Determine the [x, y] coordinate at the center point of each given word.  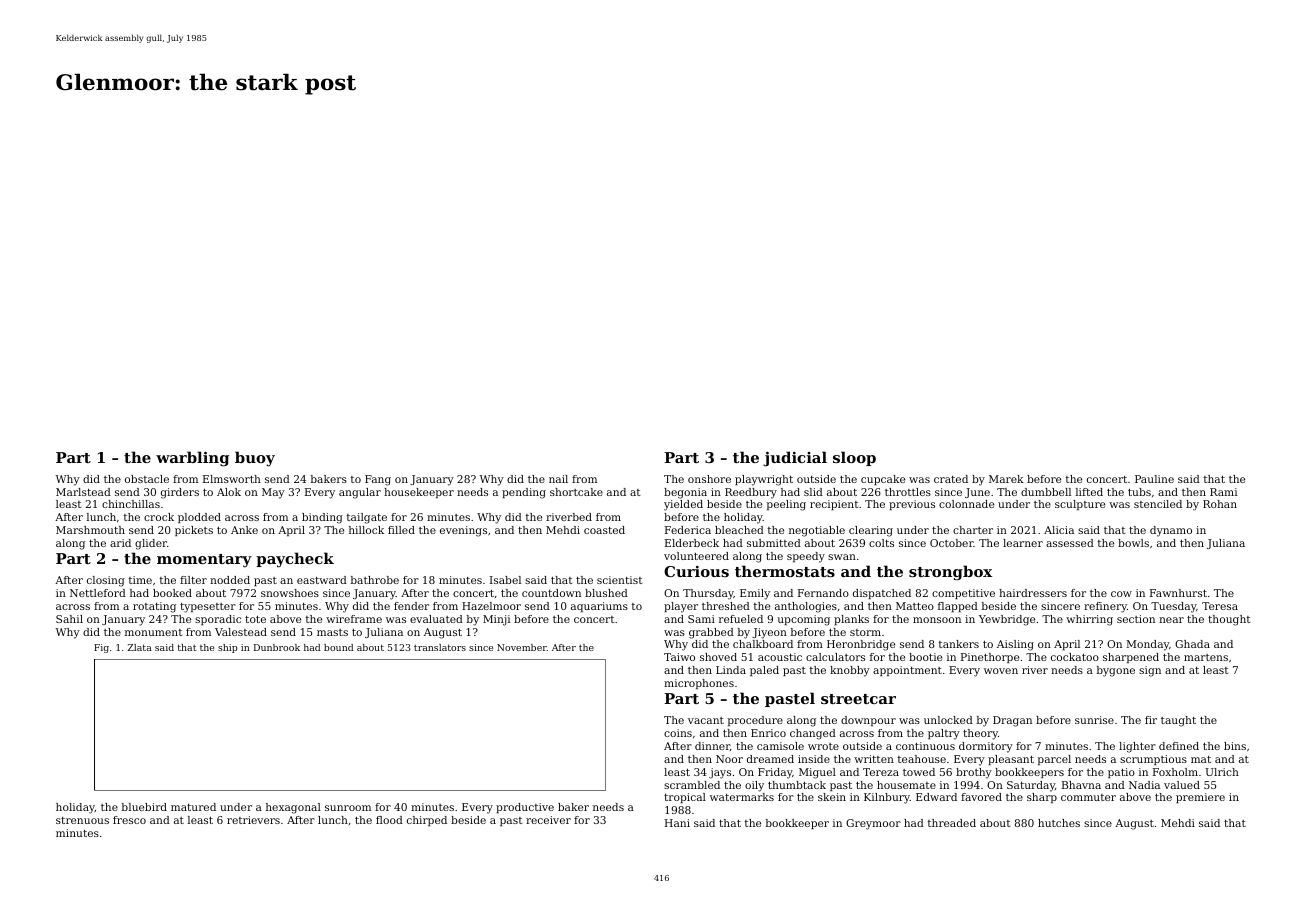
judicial [795, 459]
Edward [936, 797]
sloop [854, 458]
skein [832, 797]
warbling [192, 459]
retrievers [253, 820]
